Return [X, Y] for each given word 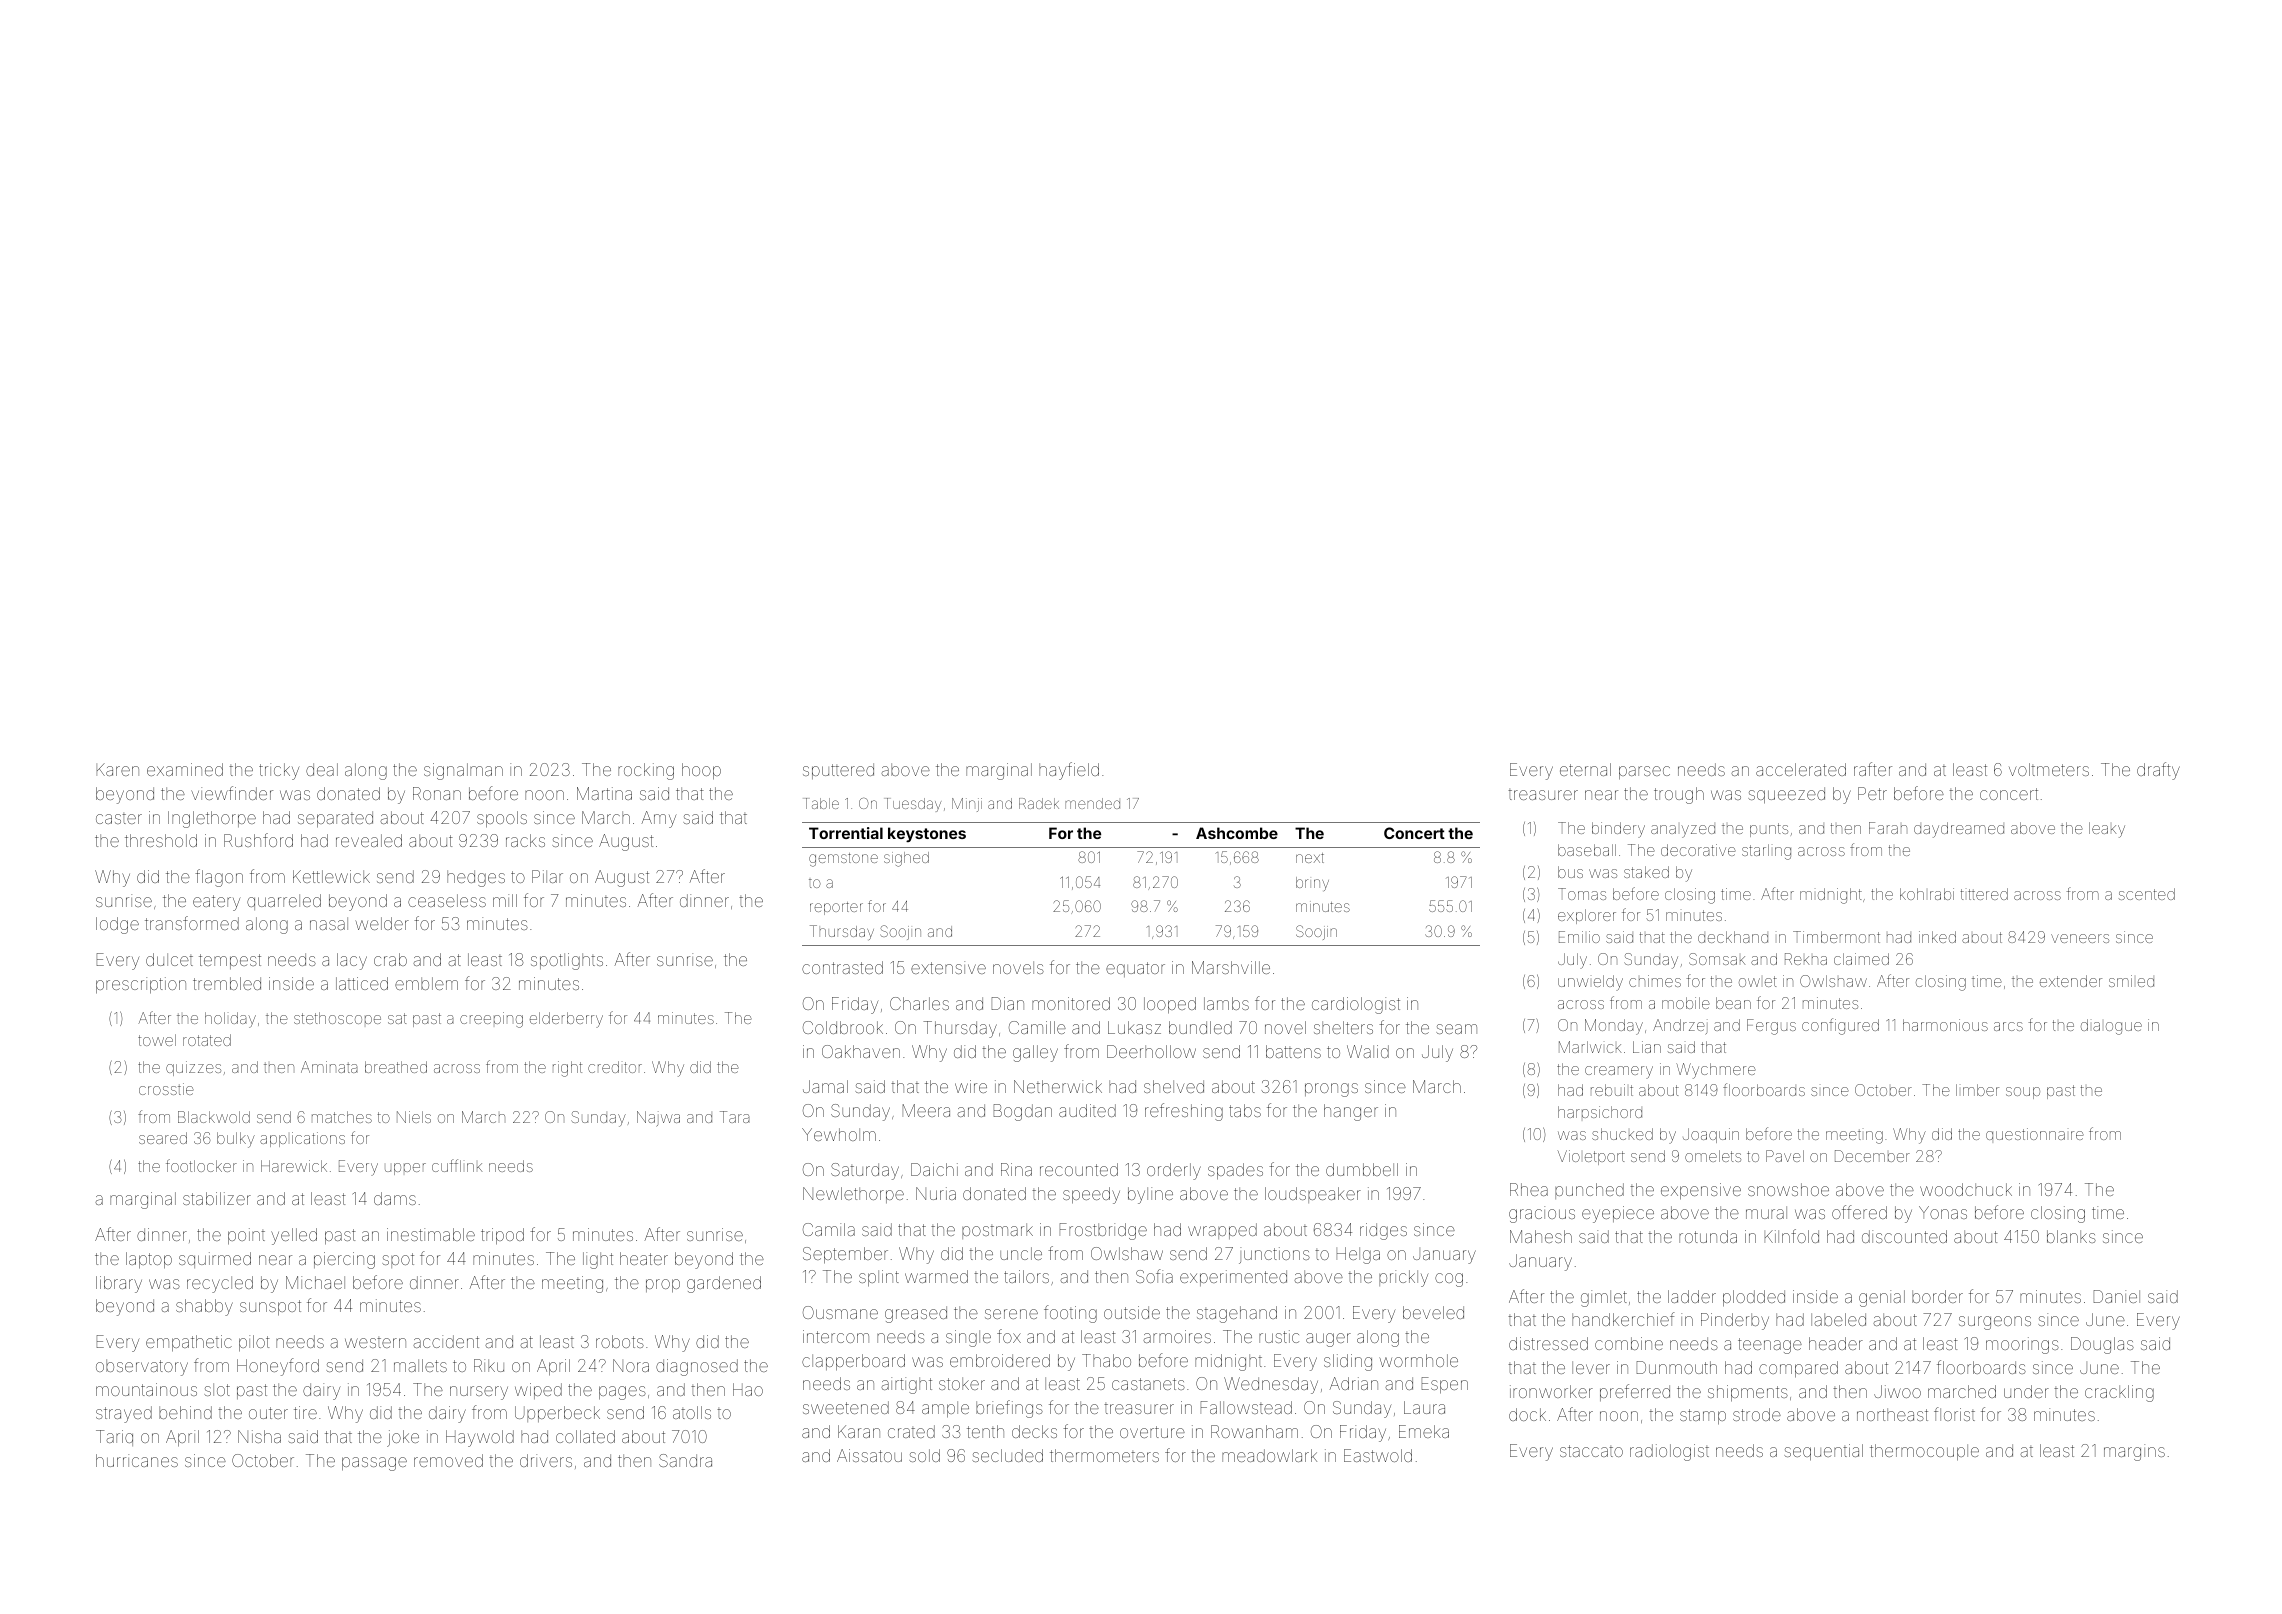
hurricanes [137, 1460]
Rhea [1529, 1189]
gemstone [843, 860]
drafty [2158, 771]
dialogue [2111, 1027]
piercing [344, 1260]
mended [1092, 803]
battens [1293, 1051]
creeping [491, 1020]
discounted [1904, 1236]
